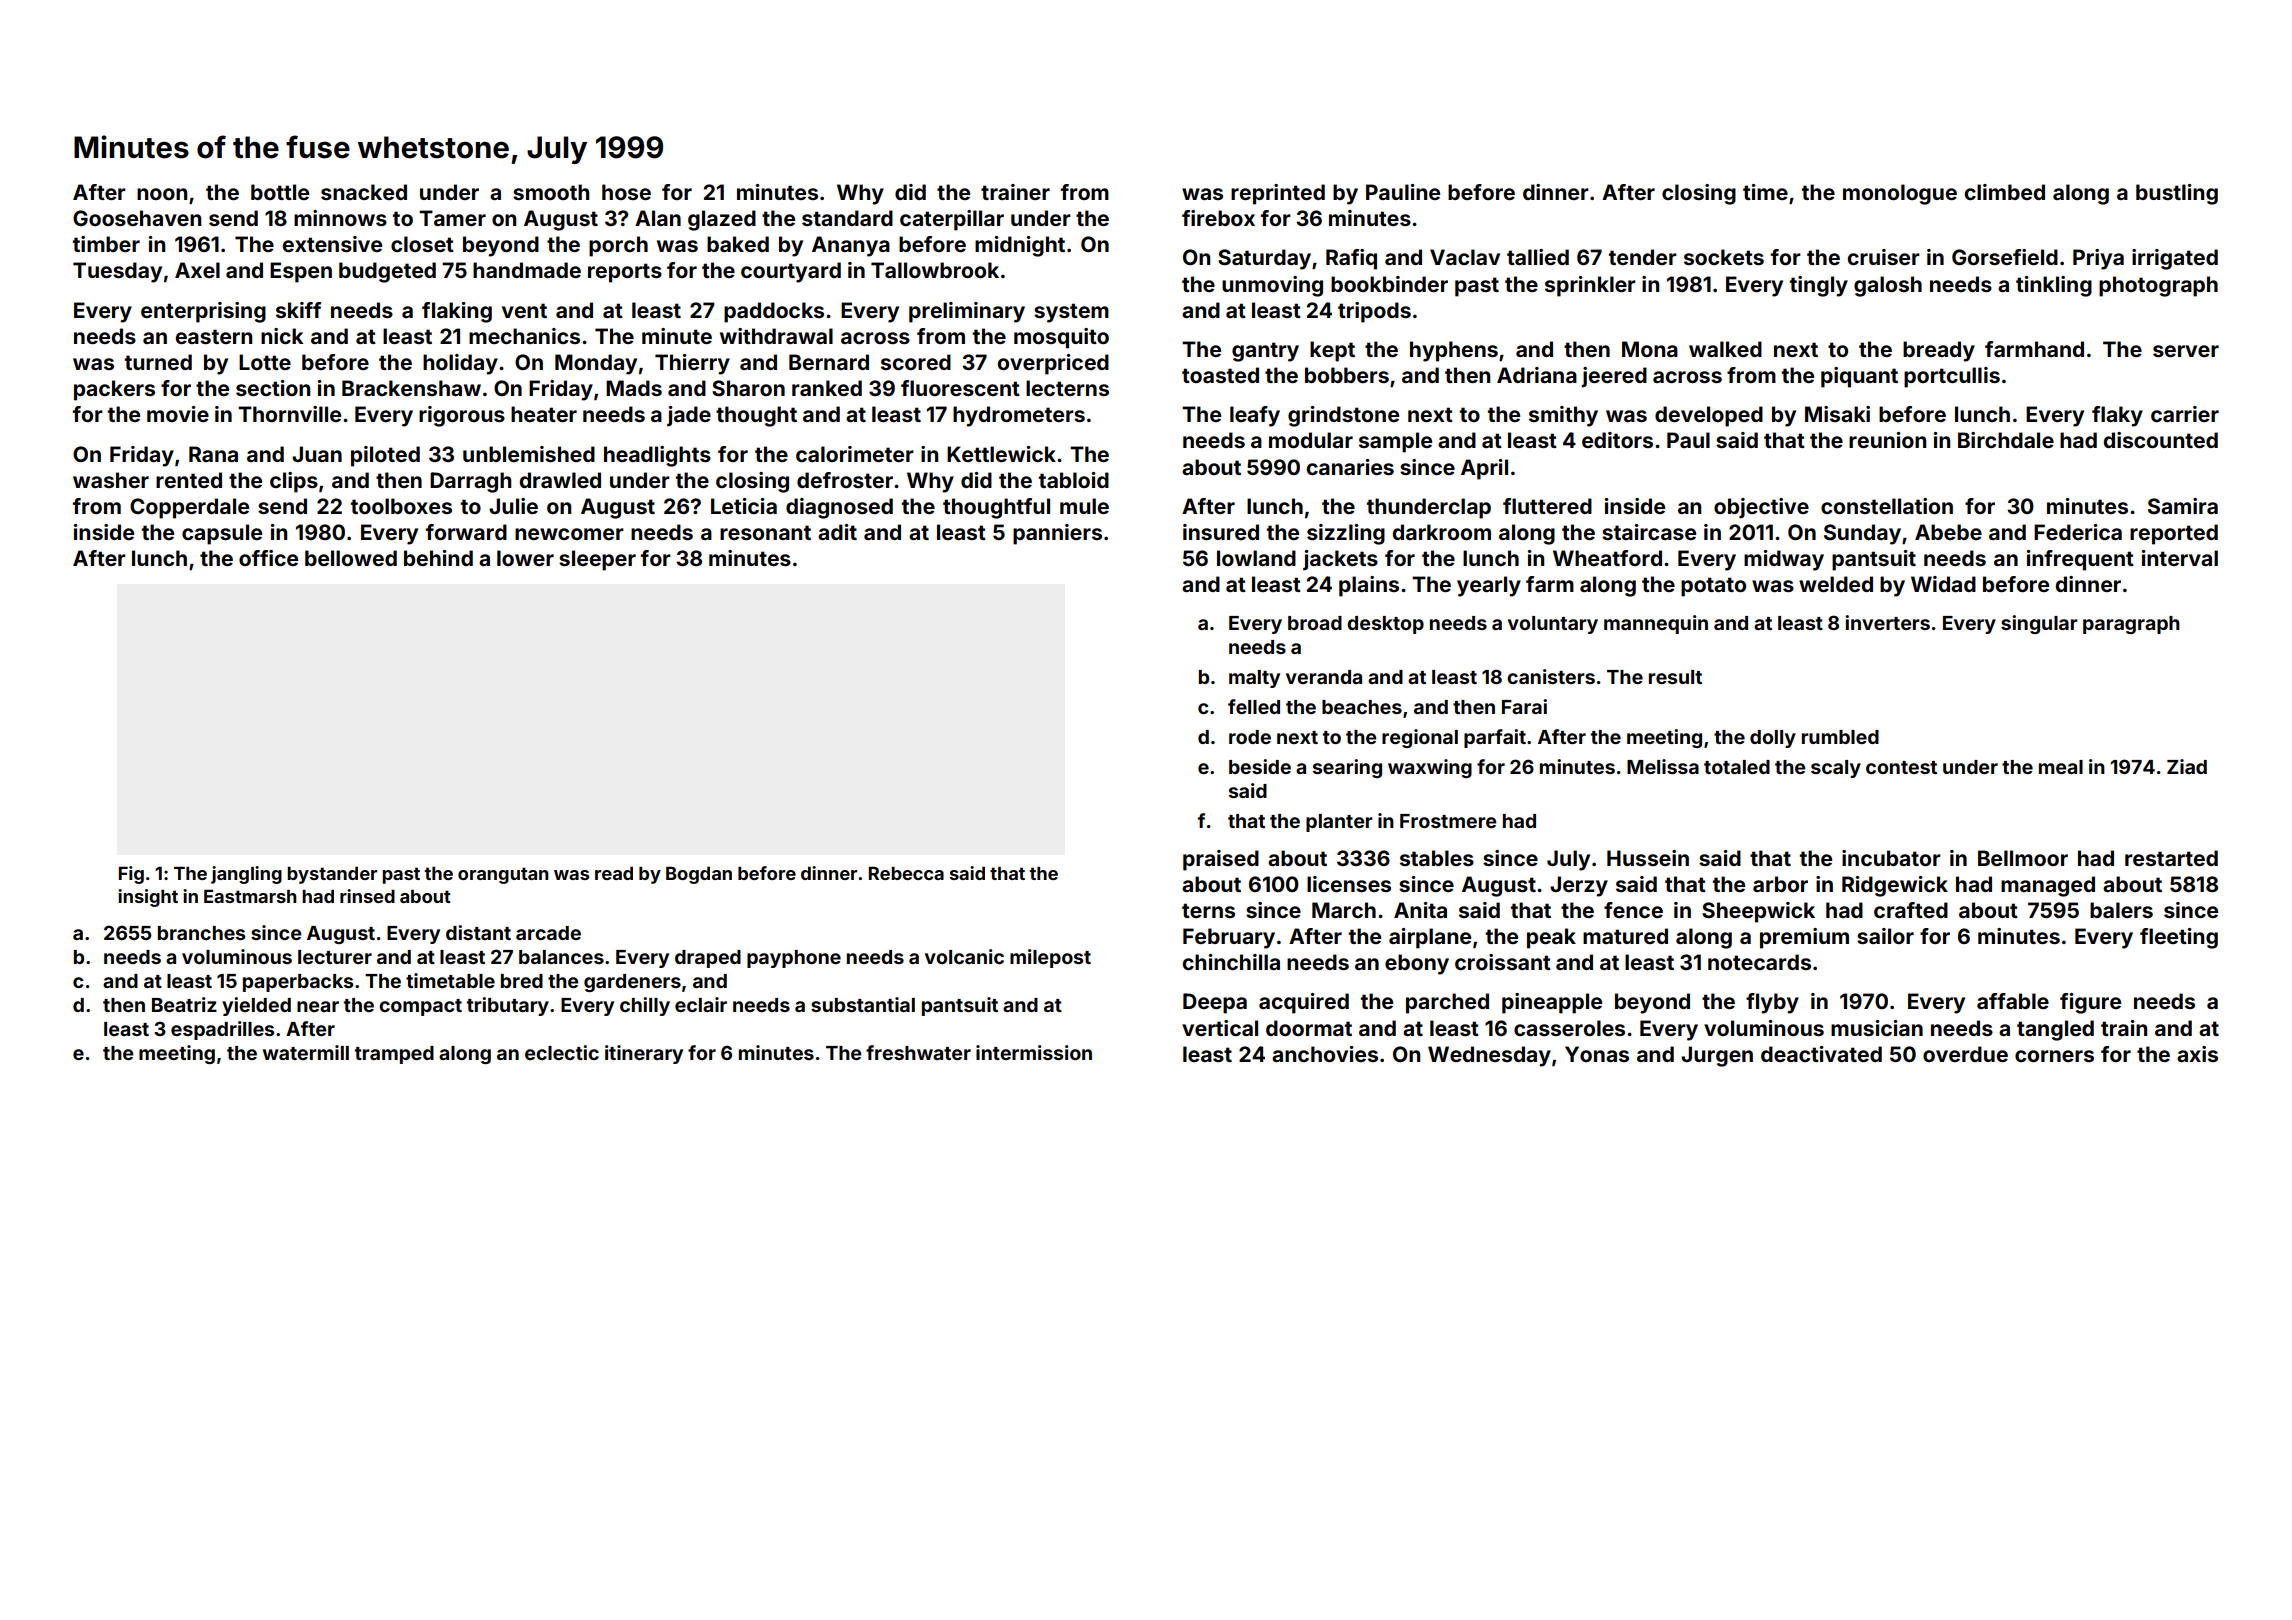 The height and width of the page is (1620, 2292). What do you see at coordinates (1675, 677) in the page?
I see `result` at bounding box center [1675, 677].
